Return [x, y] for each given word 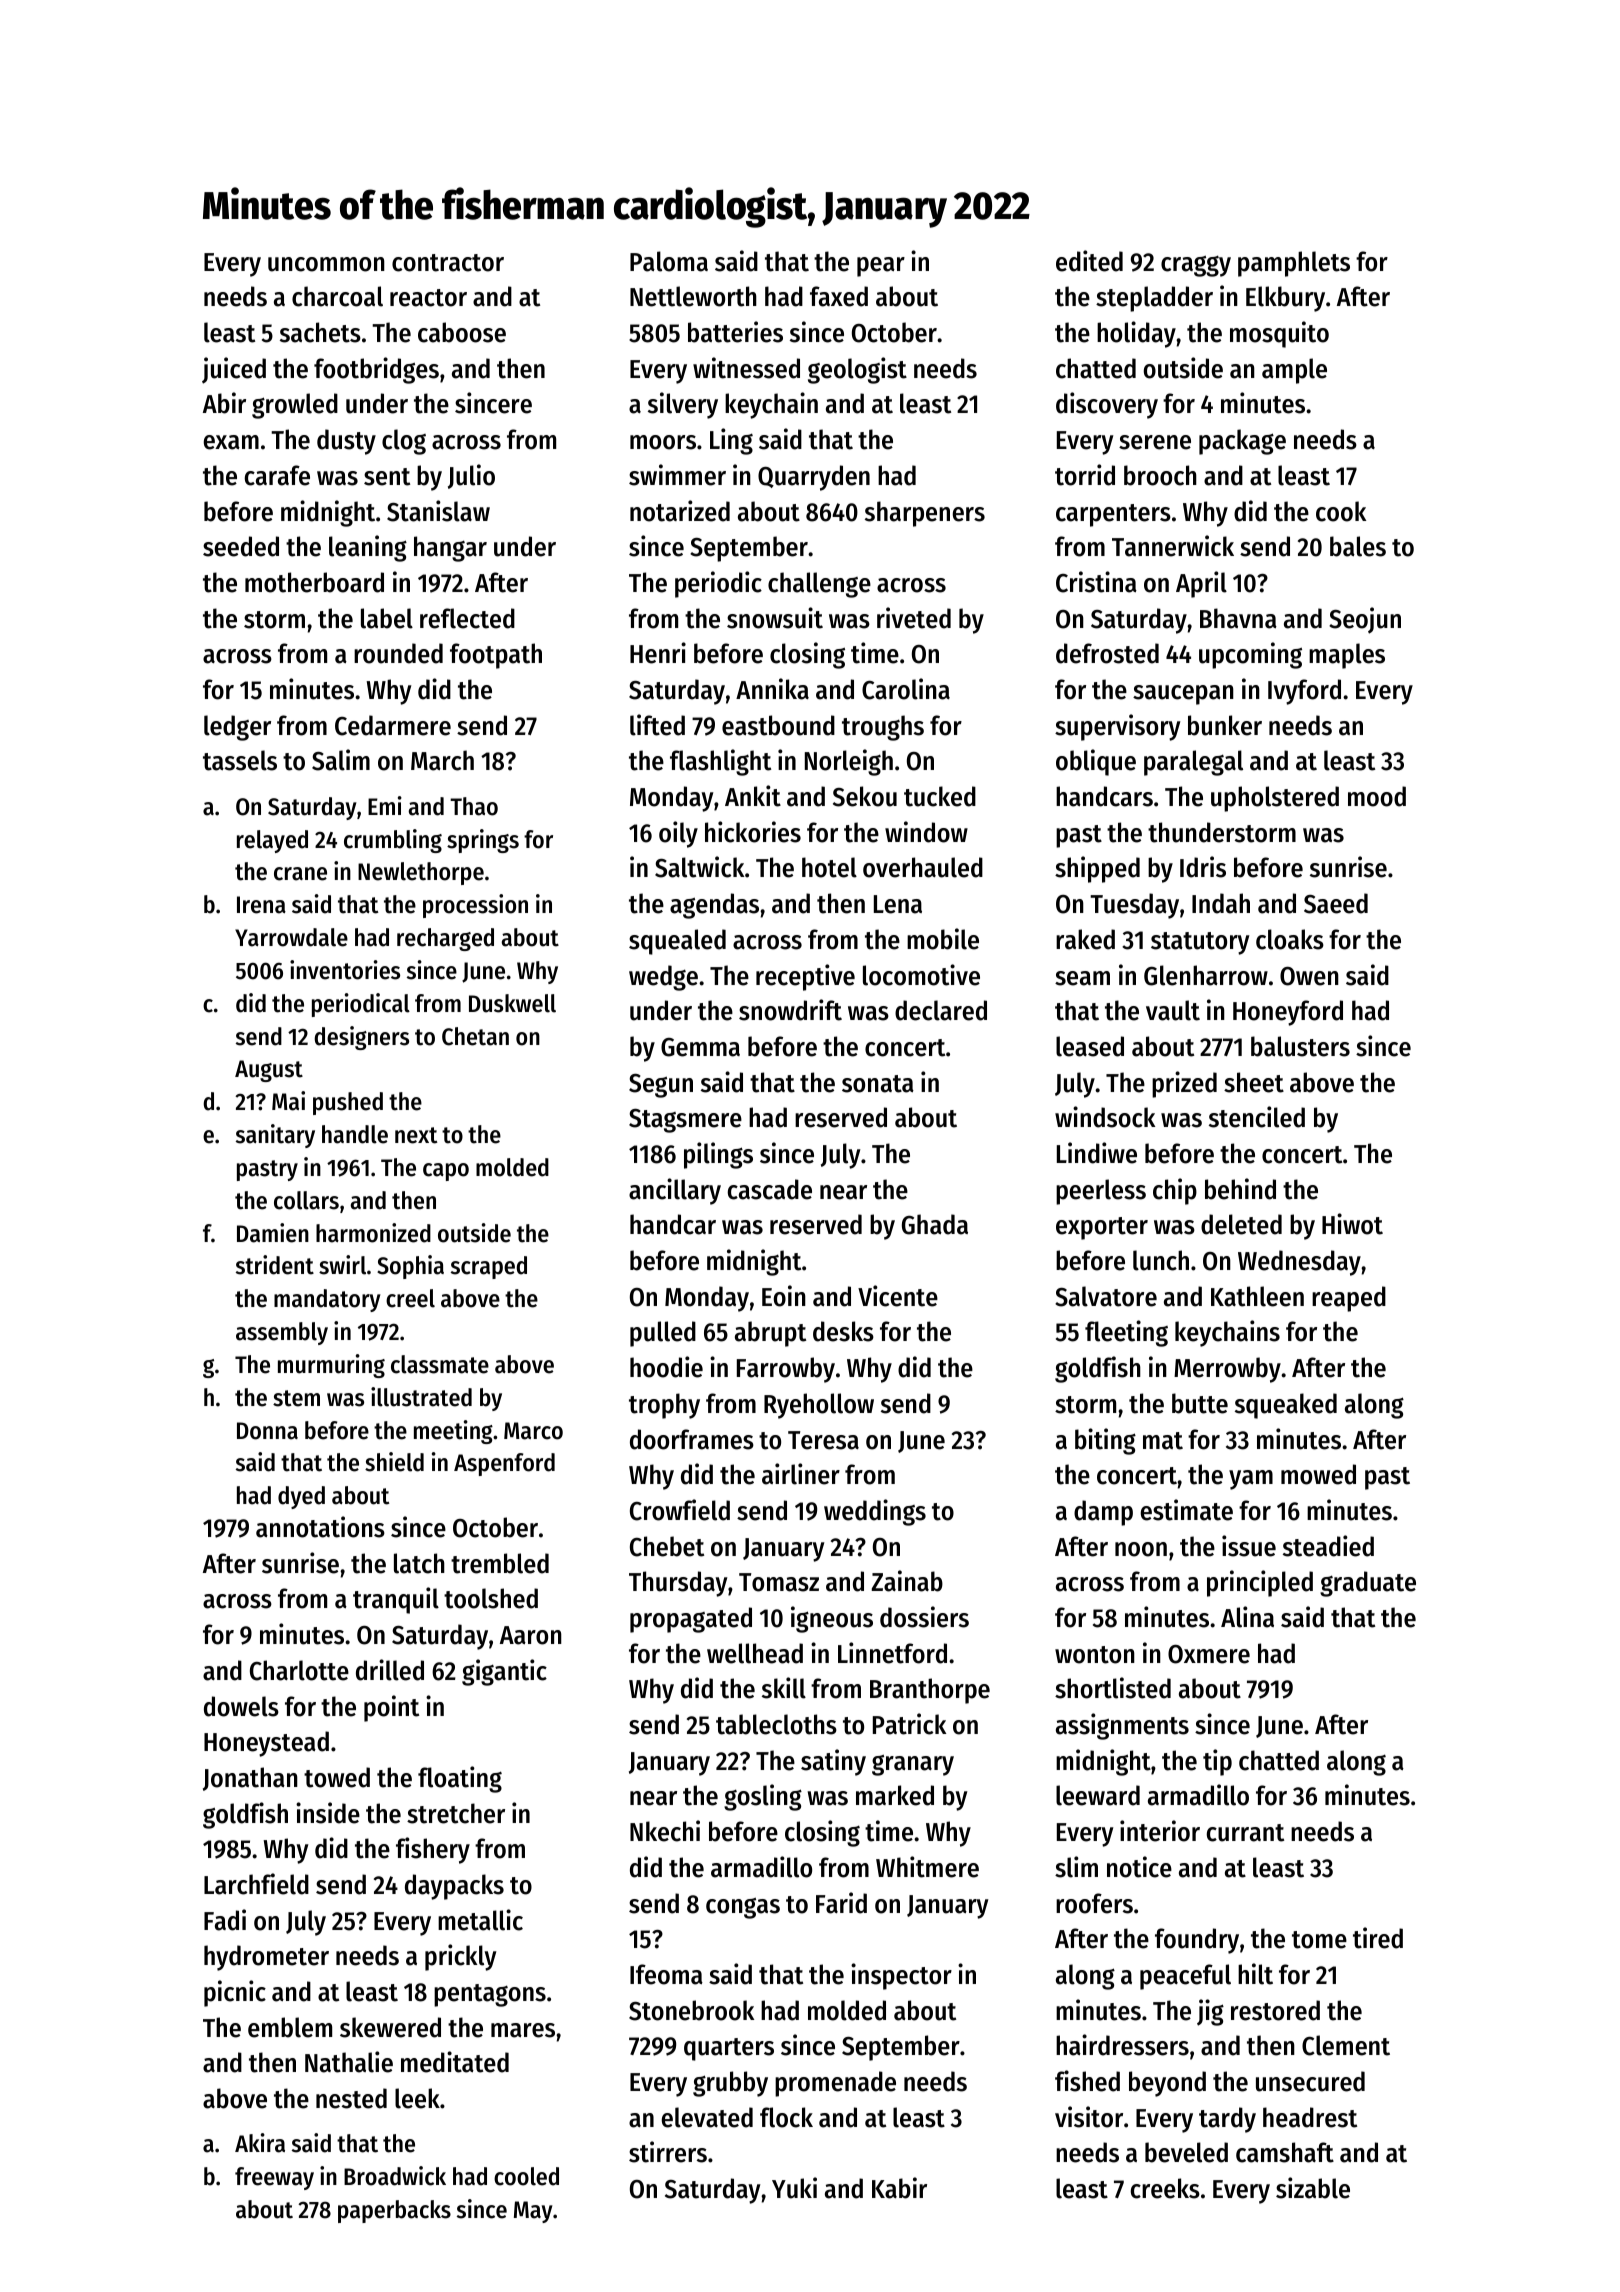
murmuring [331, 1366]
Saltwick [699, 867]
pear [881, 267]
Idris [1203, 867]
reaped [1349, 1299]
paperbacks [394, 2211]
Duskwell [512, 1003]
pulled [663, 1334]
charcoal [337, 296]
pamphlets [1294, 264]
